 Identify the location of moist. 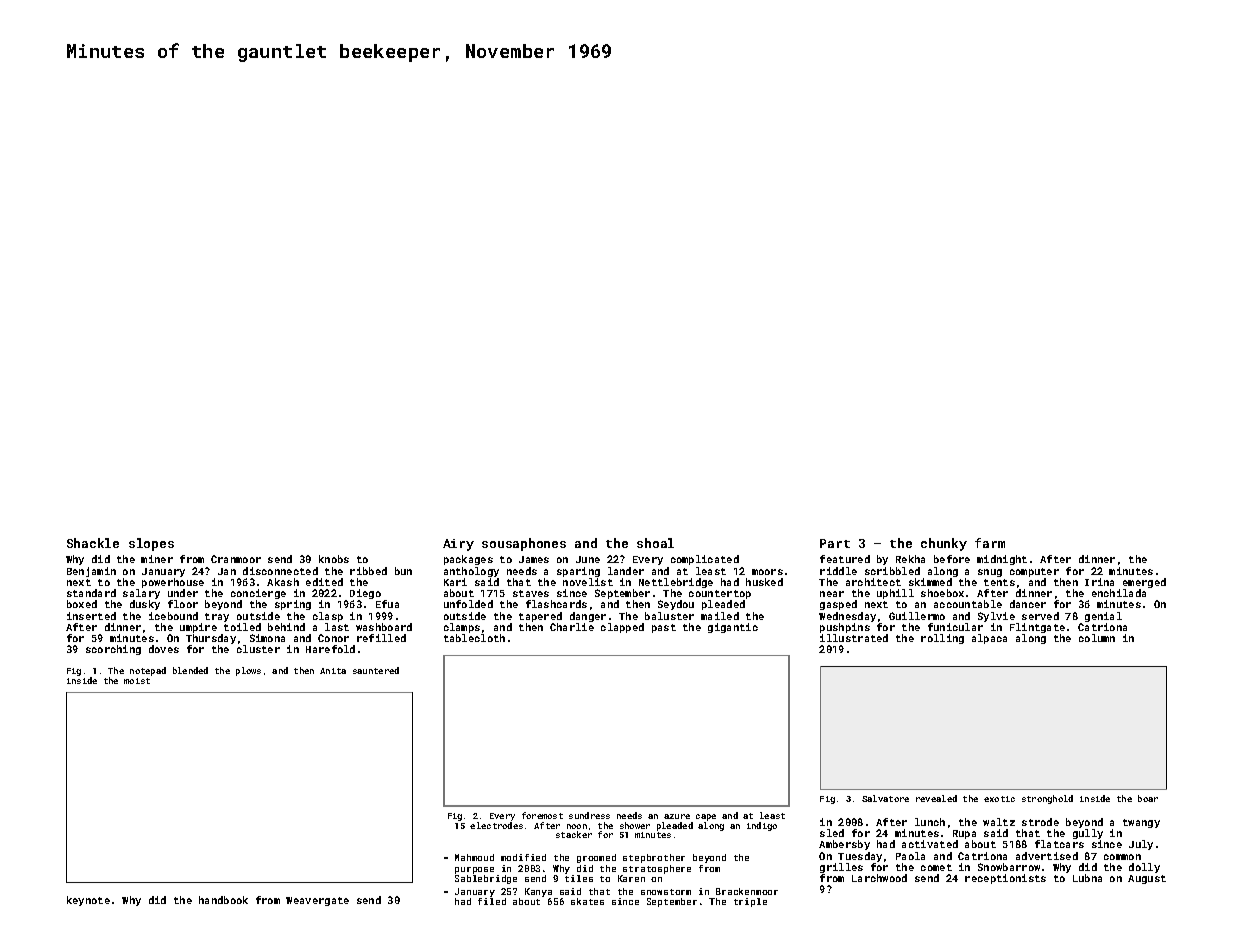
(137, 681).
